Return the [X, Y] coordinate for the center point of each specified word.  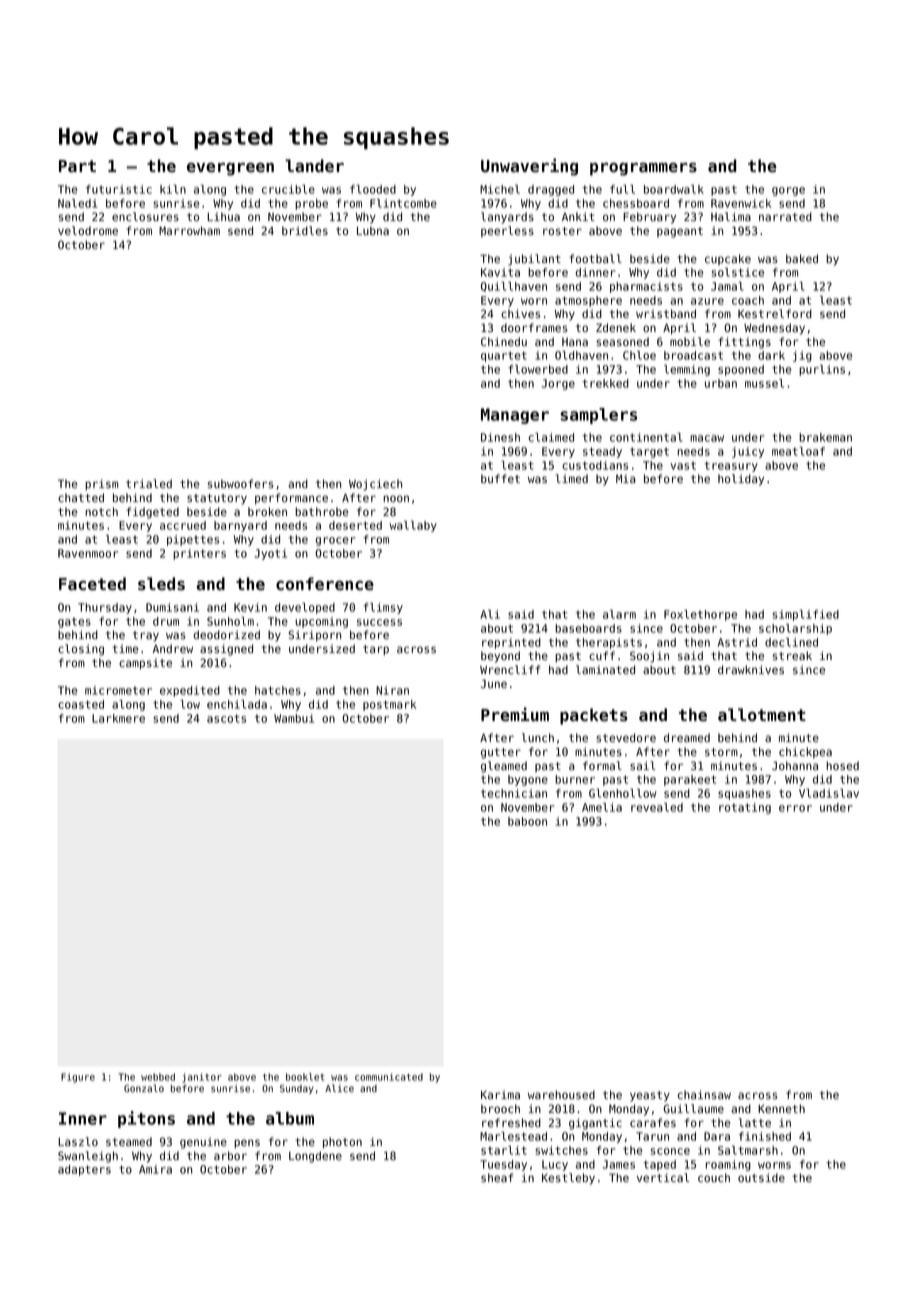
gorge [788, 191]
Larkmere [118, 718]
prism [101, 485]
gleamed [504, 767]
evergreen [230, 169]
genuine [203, 1143]
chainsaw [704, 1094]
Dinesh [500, 437]
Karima [500, 1094]
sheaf [497, 1177]
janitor [202, 1078]
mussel [764, 383]
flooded [373, 189]
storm [721, 752]
